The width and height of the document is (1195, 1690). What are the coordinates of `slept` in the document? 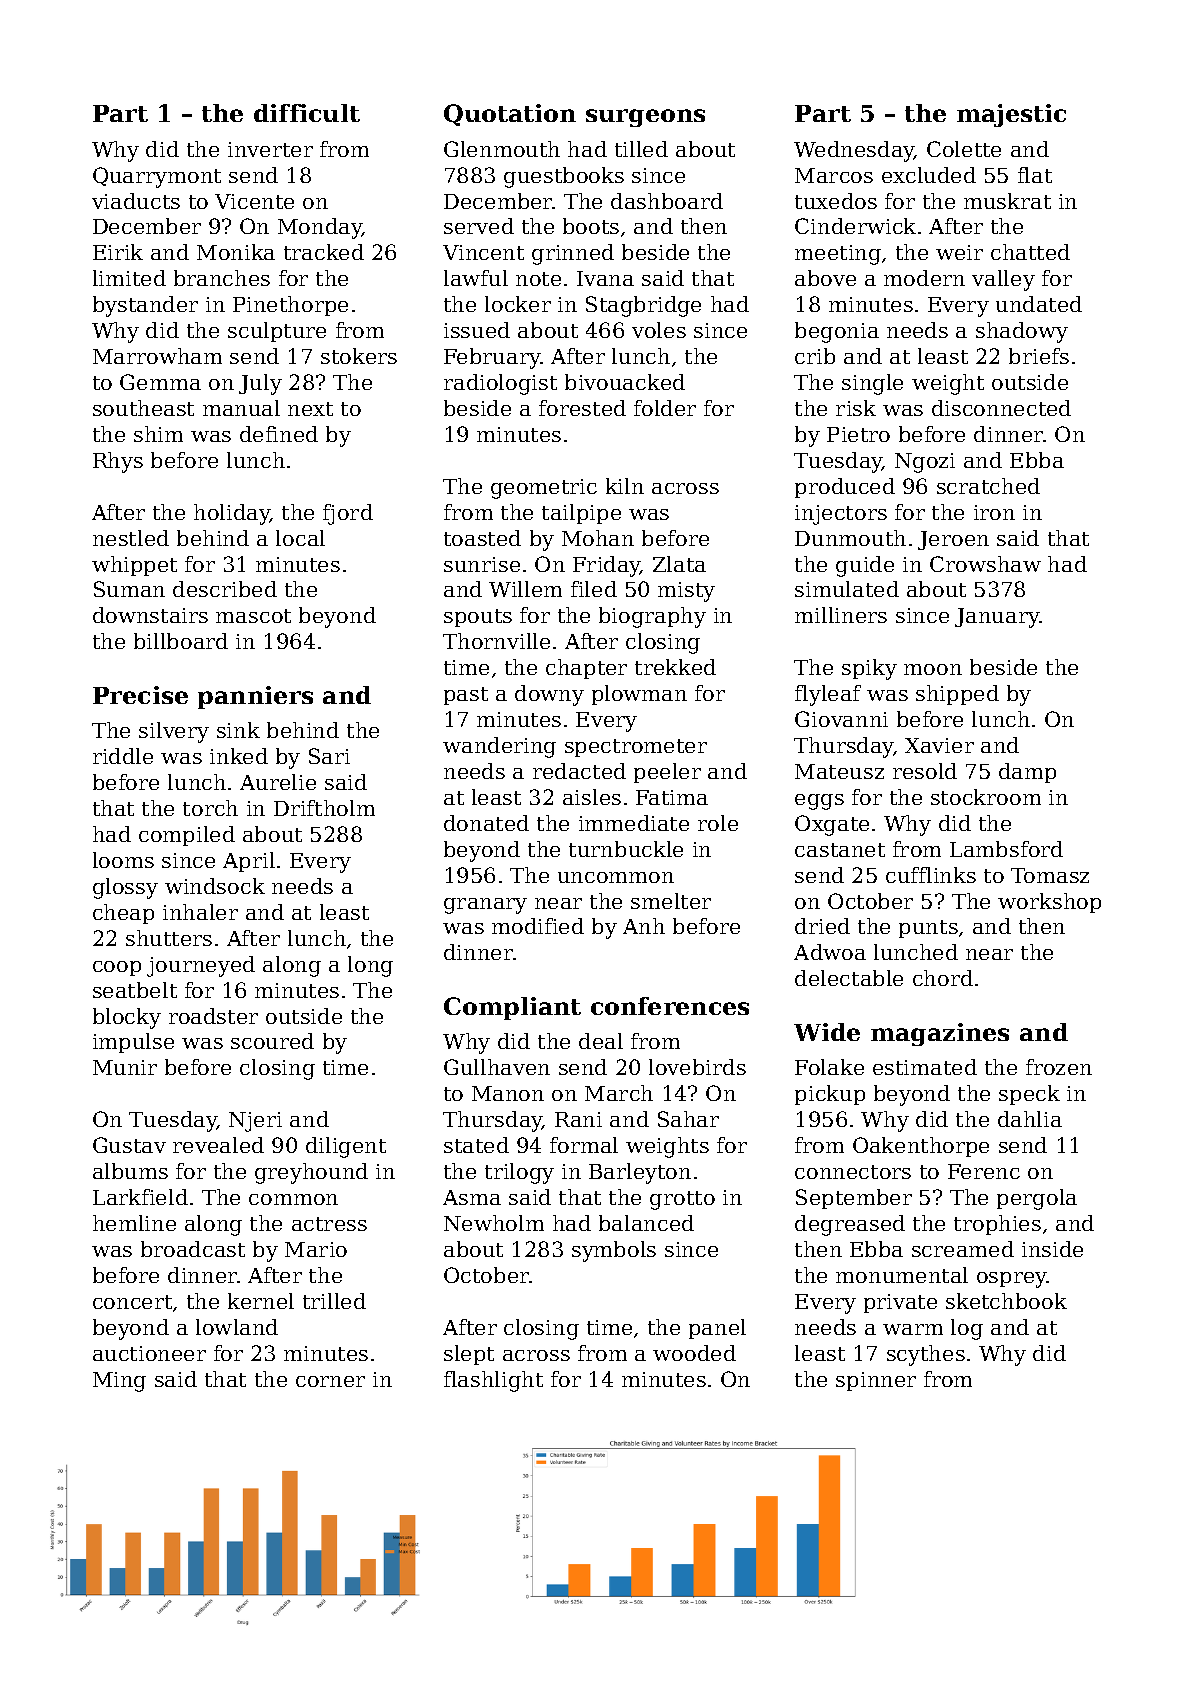 It's located at (469, 1355).
